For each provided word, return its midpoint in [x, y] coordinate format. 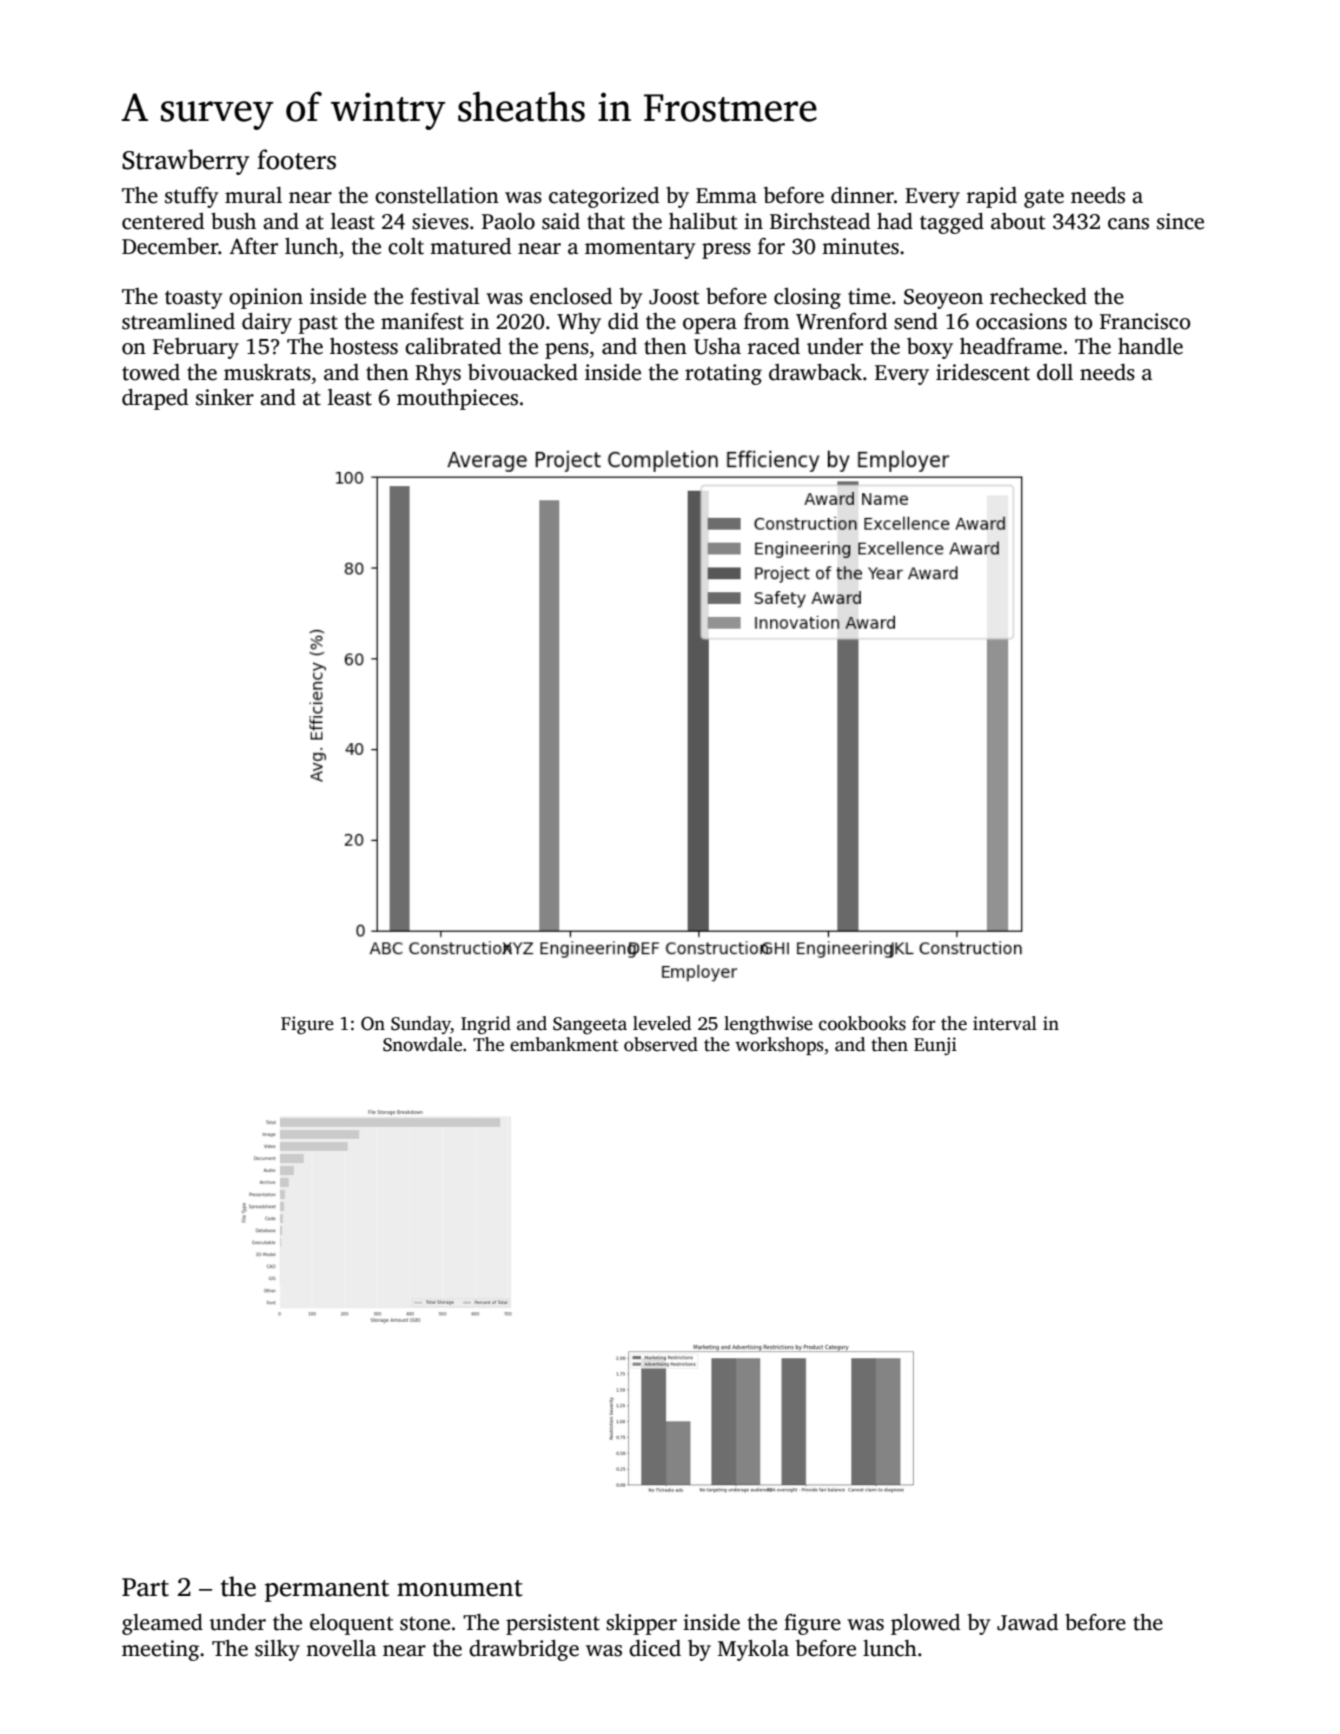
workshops [779, 1046]
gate [1044, 198]
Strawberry [186, 162]
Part [145, 1587]
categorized [604, 197]
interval [1005, 1023]
